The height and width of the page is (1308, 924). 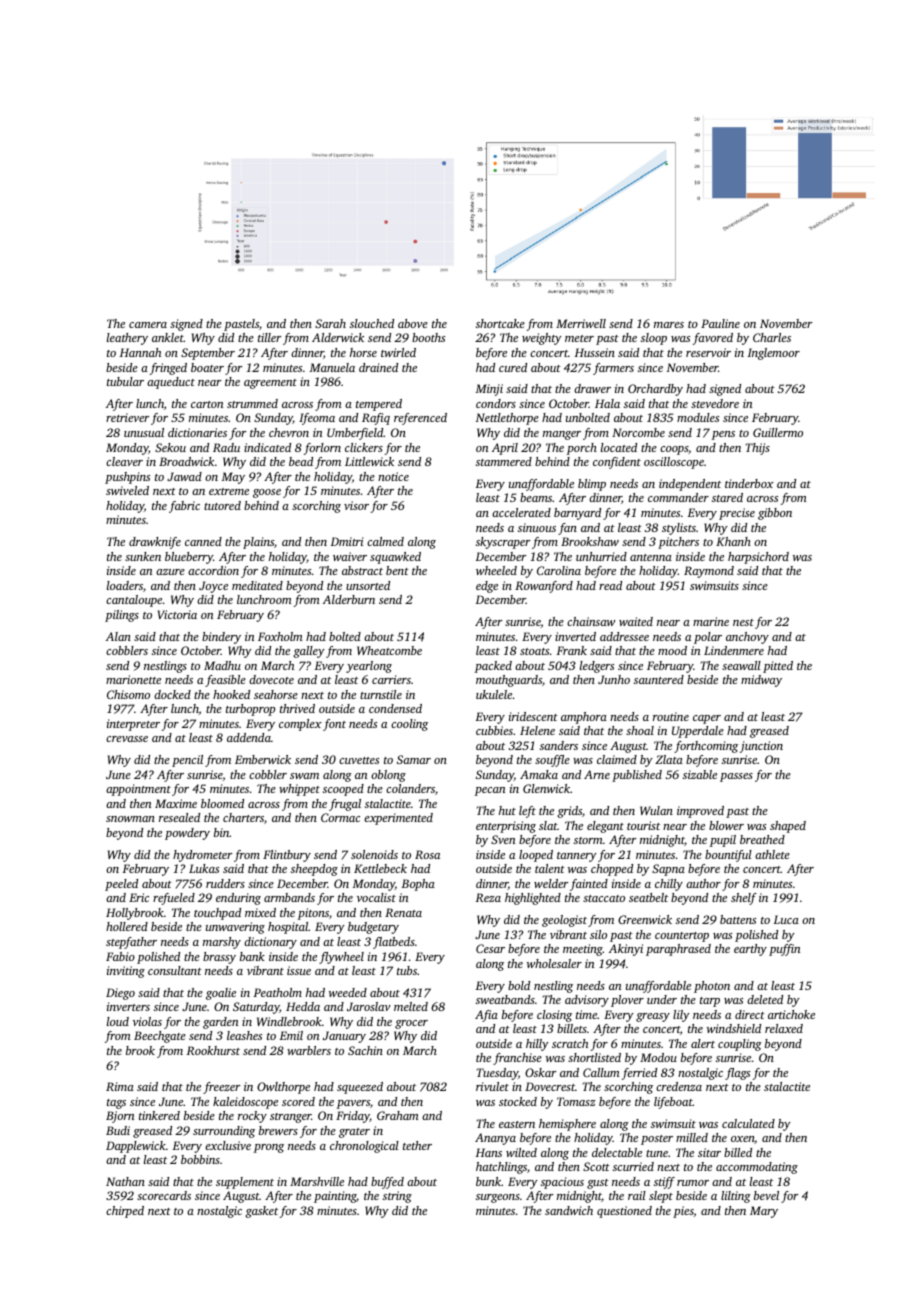 What do you see at coordinates (127, 739) in the page?
I see `crevasse` at bounding box center [127, 739].
